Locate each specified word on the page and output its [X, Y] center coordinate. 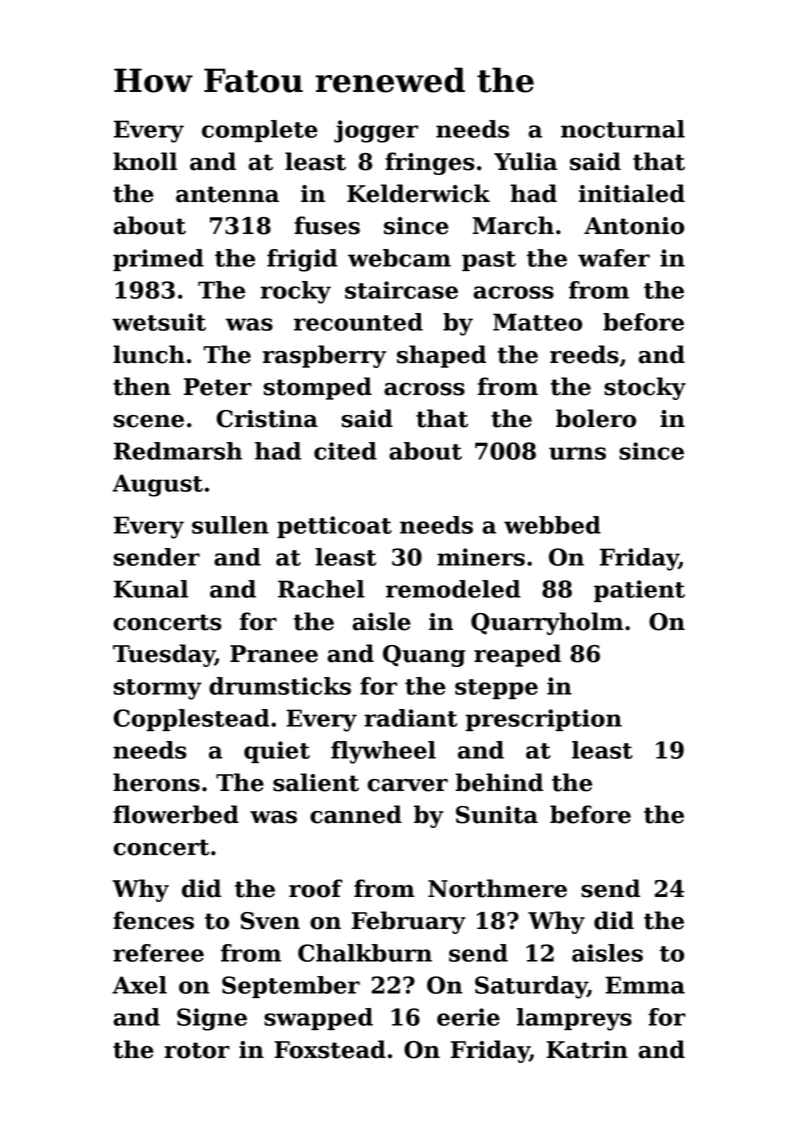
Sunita [497, 815]
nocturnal [623, 129]
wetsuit [159, 322]
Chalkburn [365, 953]
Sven [270, 921]
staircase [401, 290]
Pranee [274, 654]
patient [639, 591]
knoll [145, 161]
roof [316, 888]
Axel [139, 985]
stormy [158, 689]
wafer [614, 258]
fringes [430, 163]
